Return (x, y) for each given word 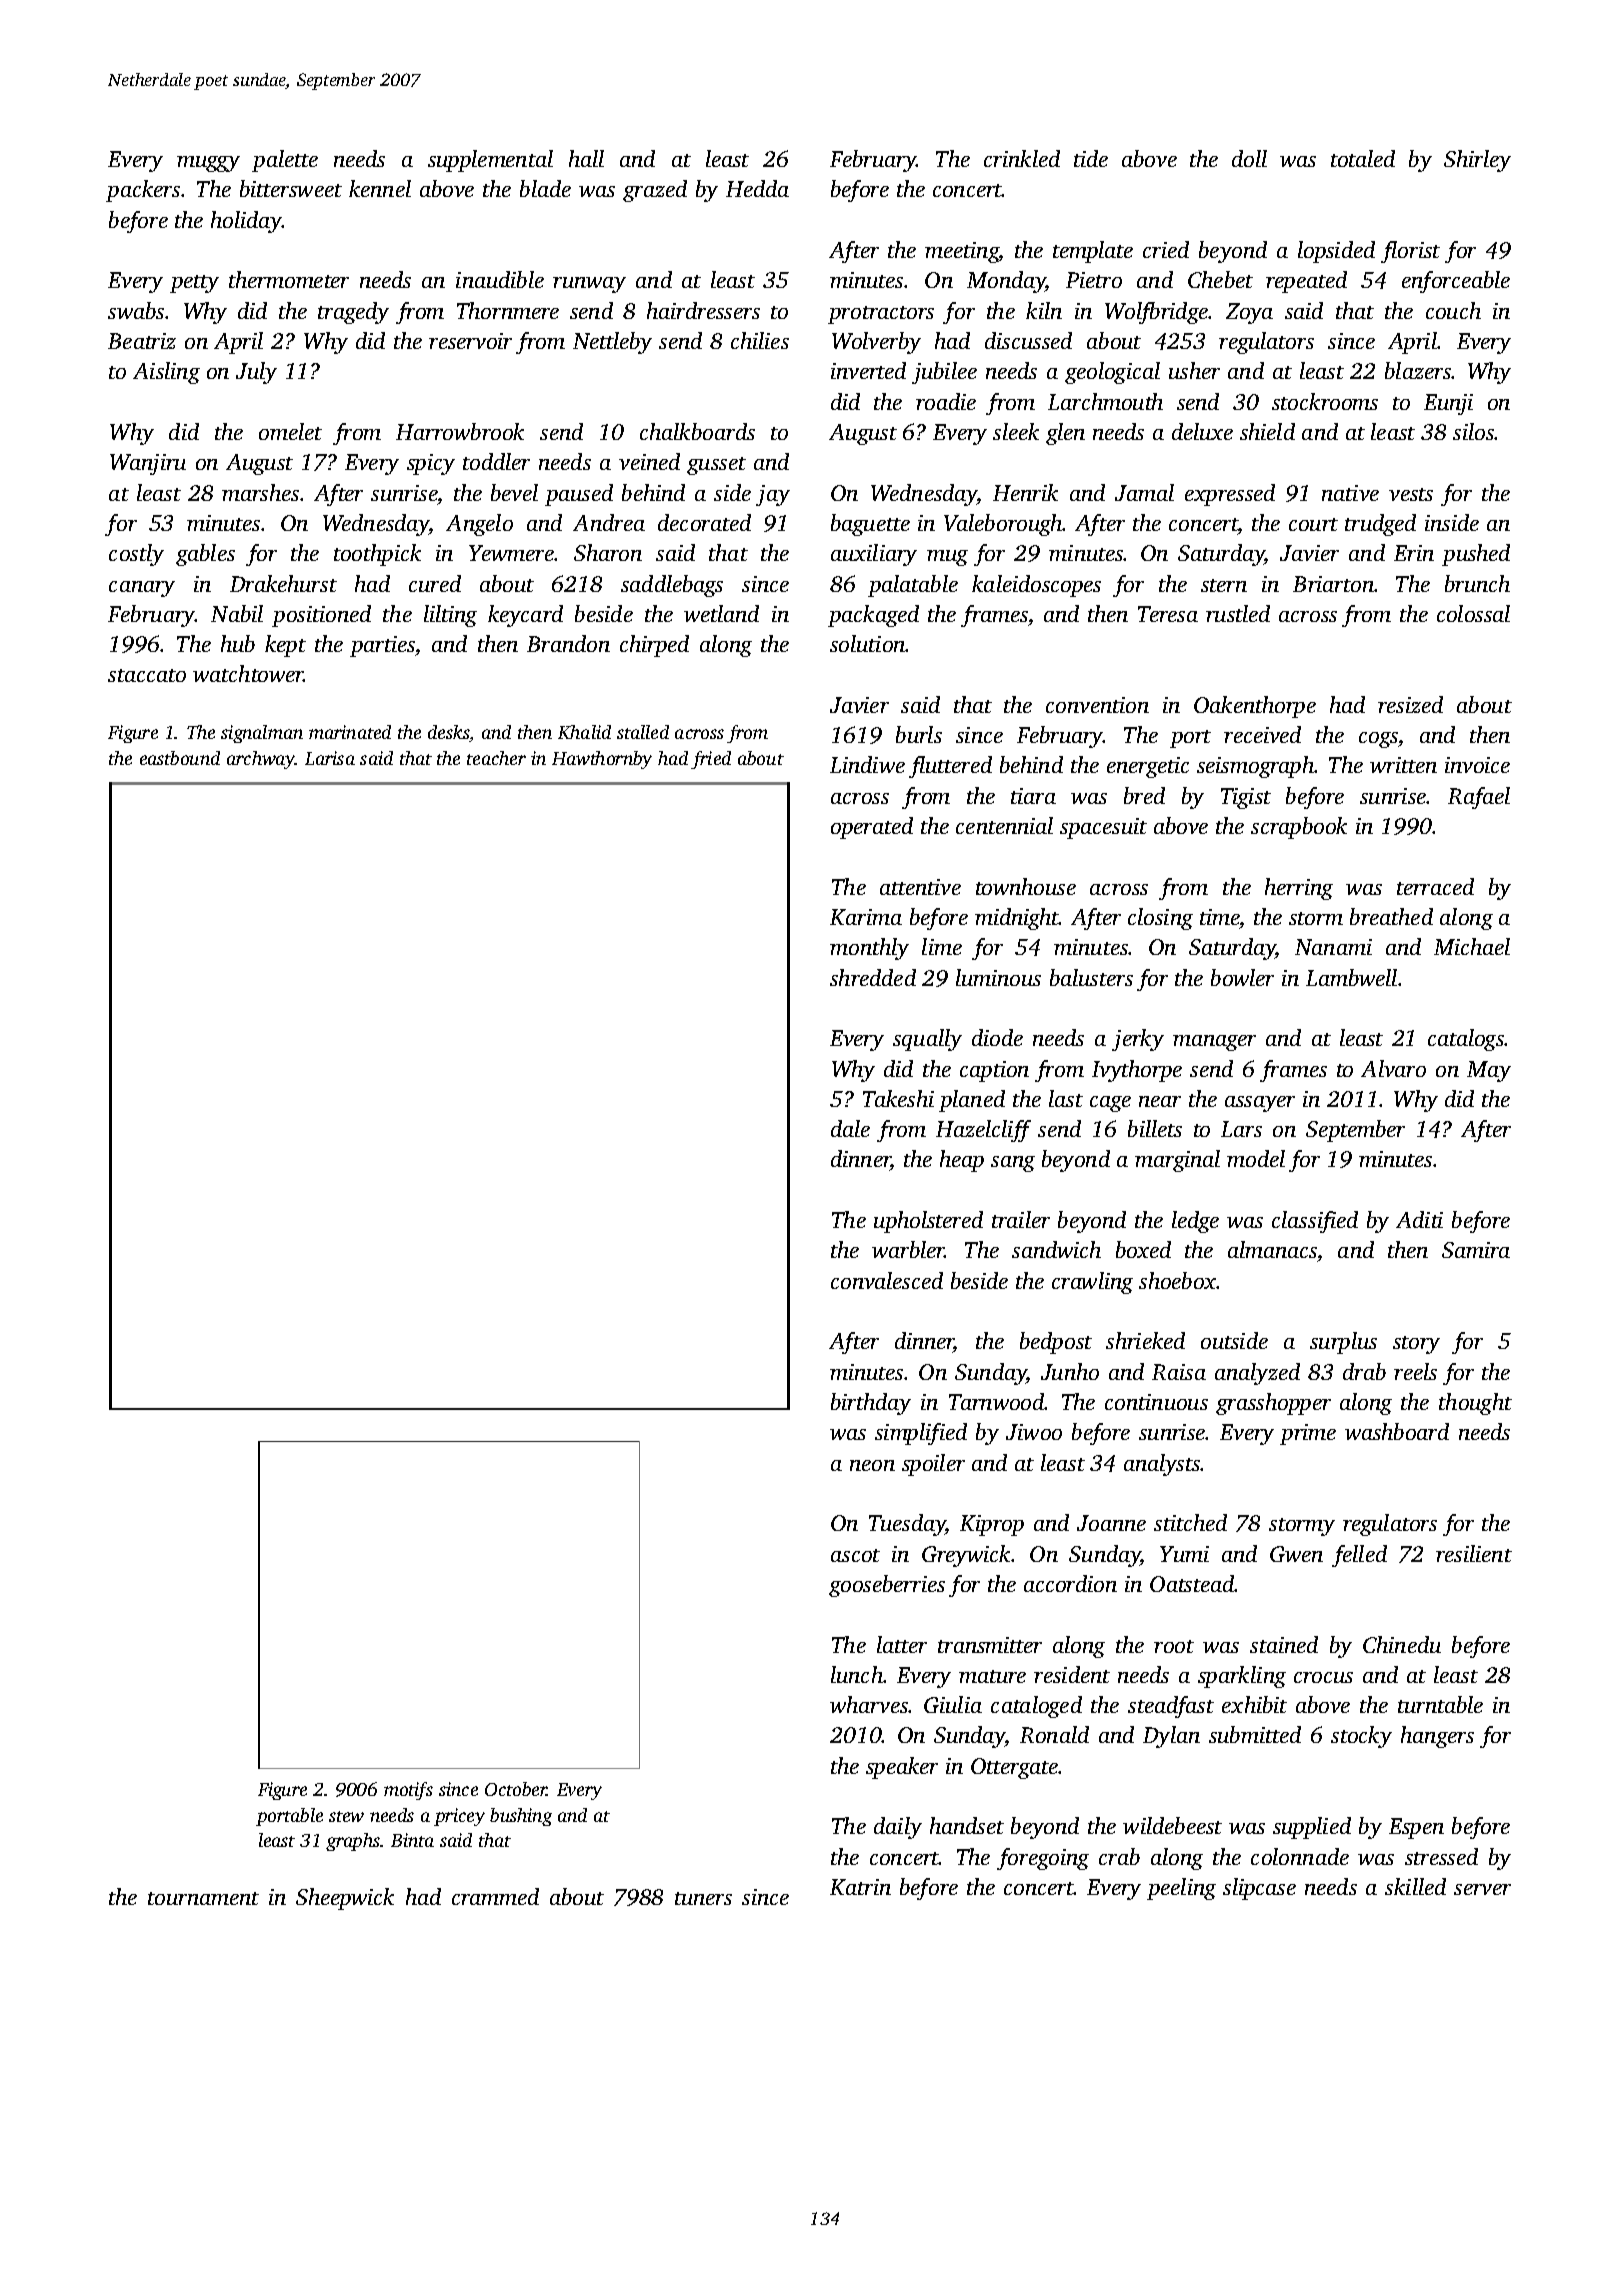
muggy (208, 164)
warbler (908, 1249)
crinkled (1022, 158)
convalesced (887, 1280)
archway (261, 760)
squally (927, 1040)
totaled (1363, 158)
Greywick (967, 1556)
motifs (408, 1791)
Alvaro (1393, 1068)
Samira (1476, 1250)
